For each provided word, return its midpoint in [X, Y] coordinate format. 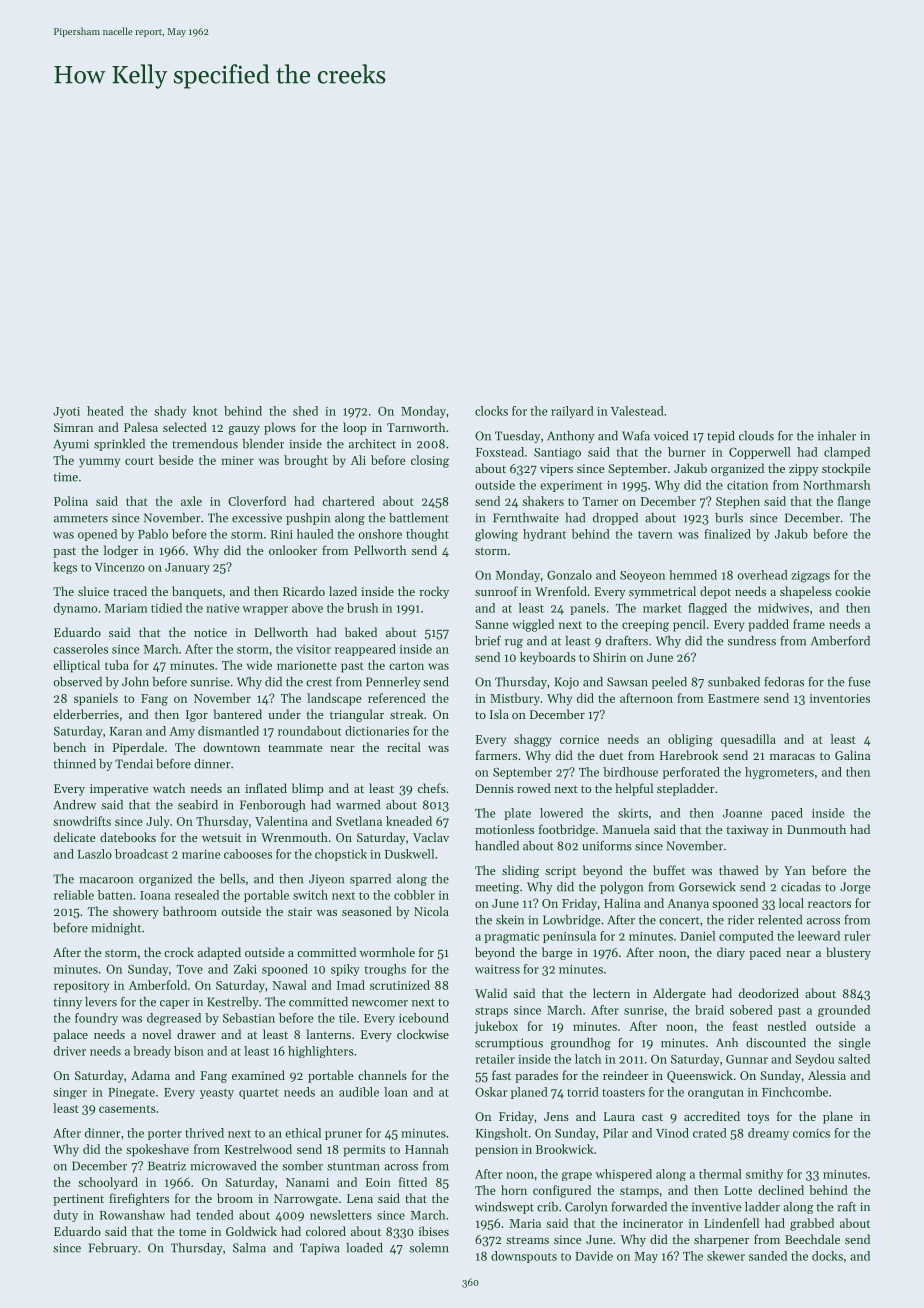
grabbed [812, 1224]
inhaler [837, 436]
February [113, 1249]
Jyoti [66, 412]
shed [305, 411]
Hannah [427, 1149]
